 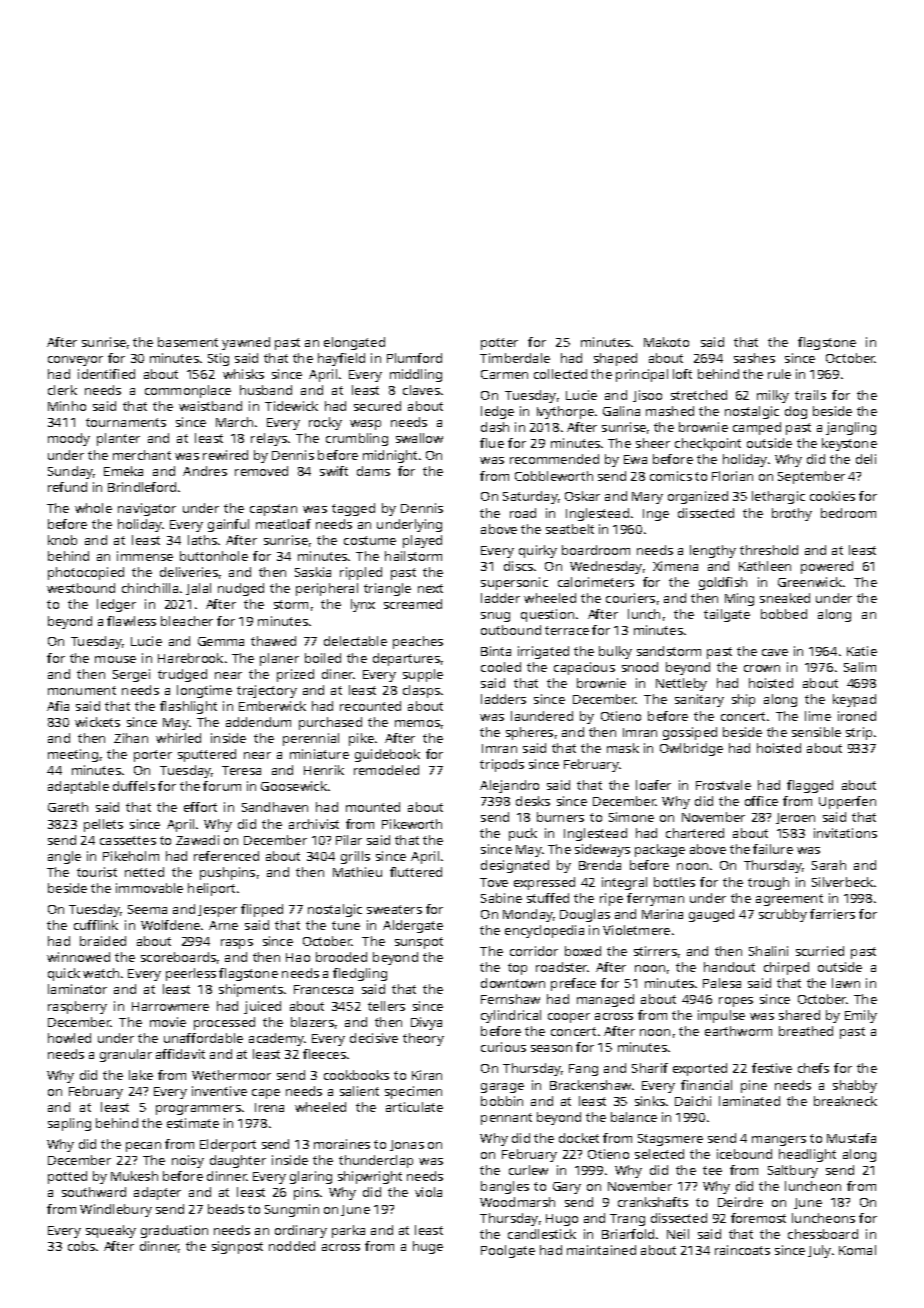 What do you see at coordinates (742, 1250) in the screenshot?
I see `raincoats` at bounding box center [742, 1250].
